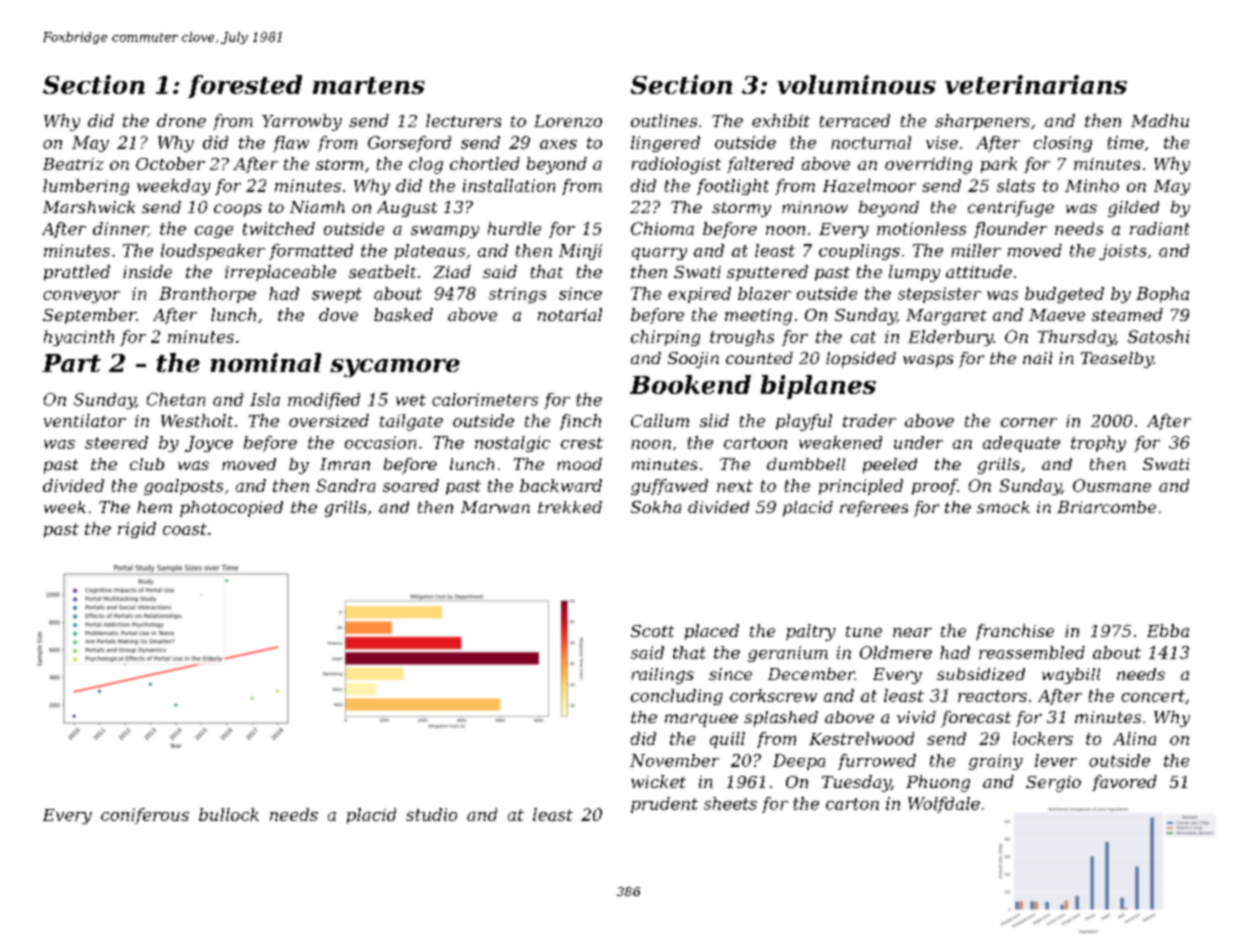  Describe the element at coordinates (864, 631) in the screenshot. I see `tune` at that location.
